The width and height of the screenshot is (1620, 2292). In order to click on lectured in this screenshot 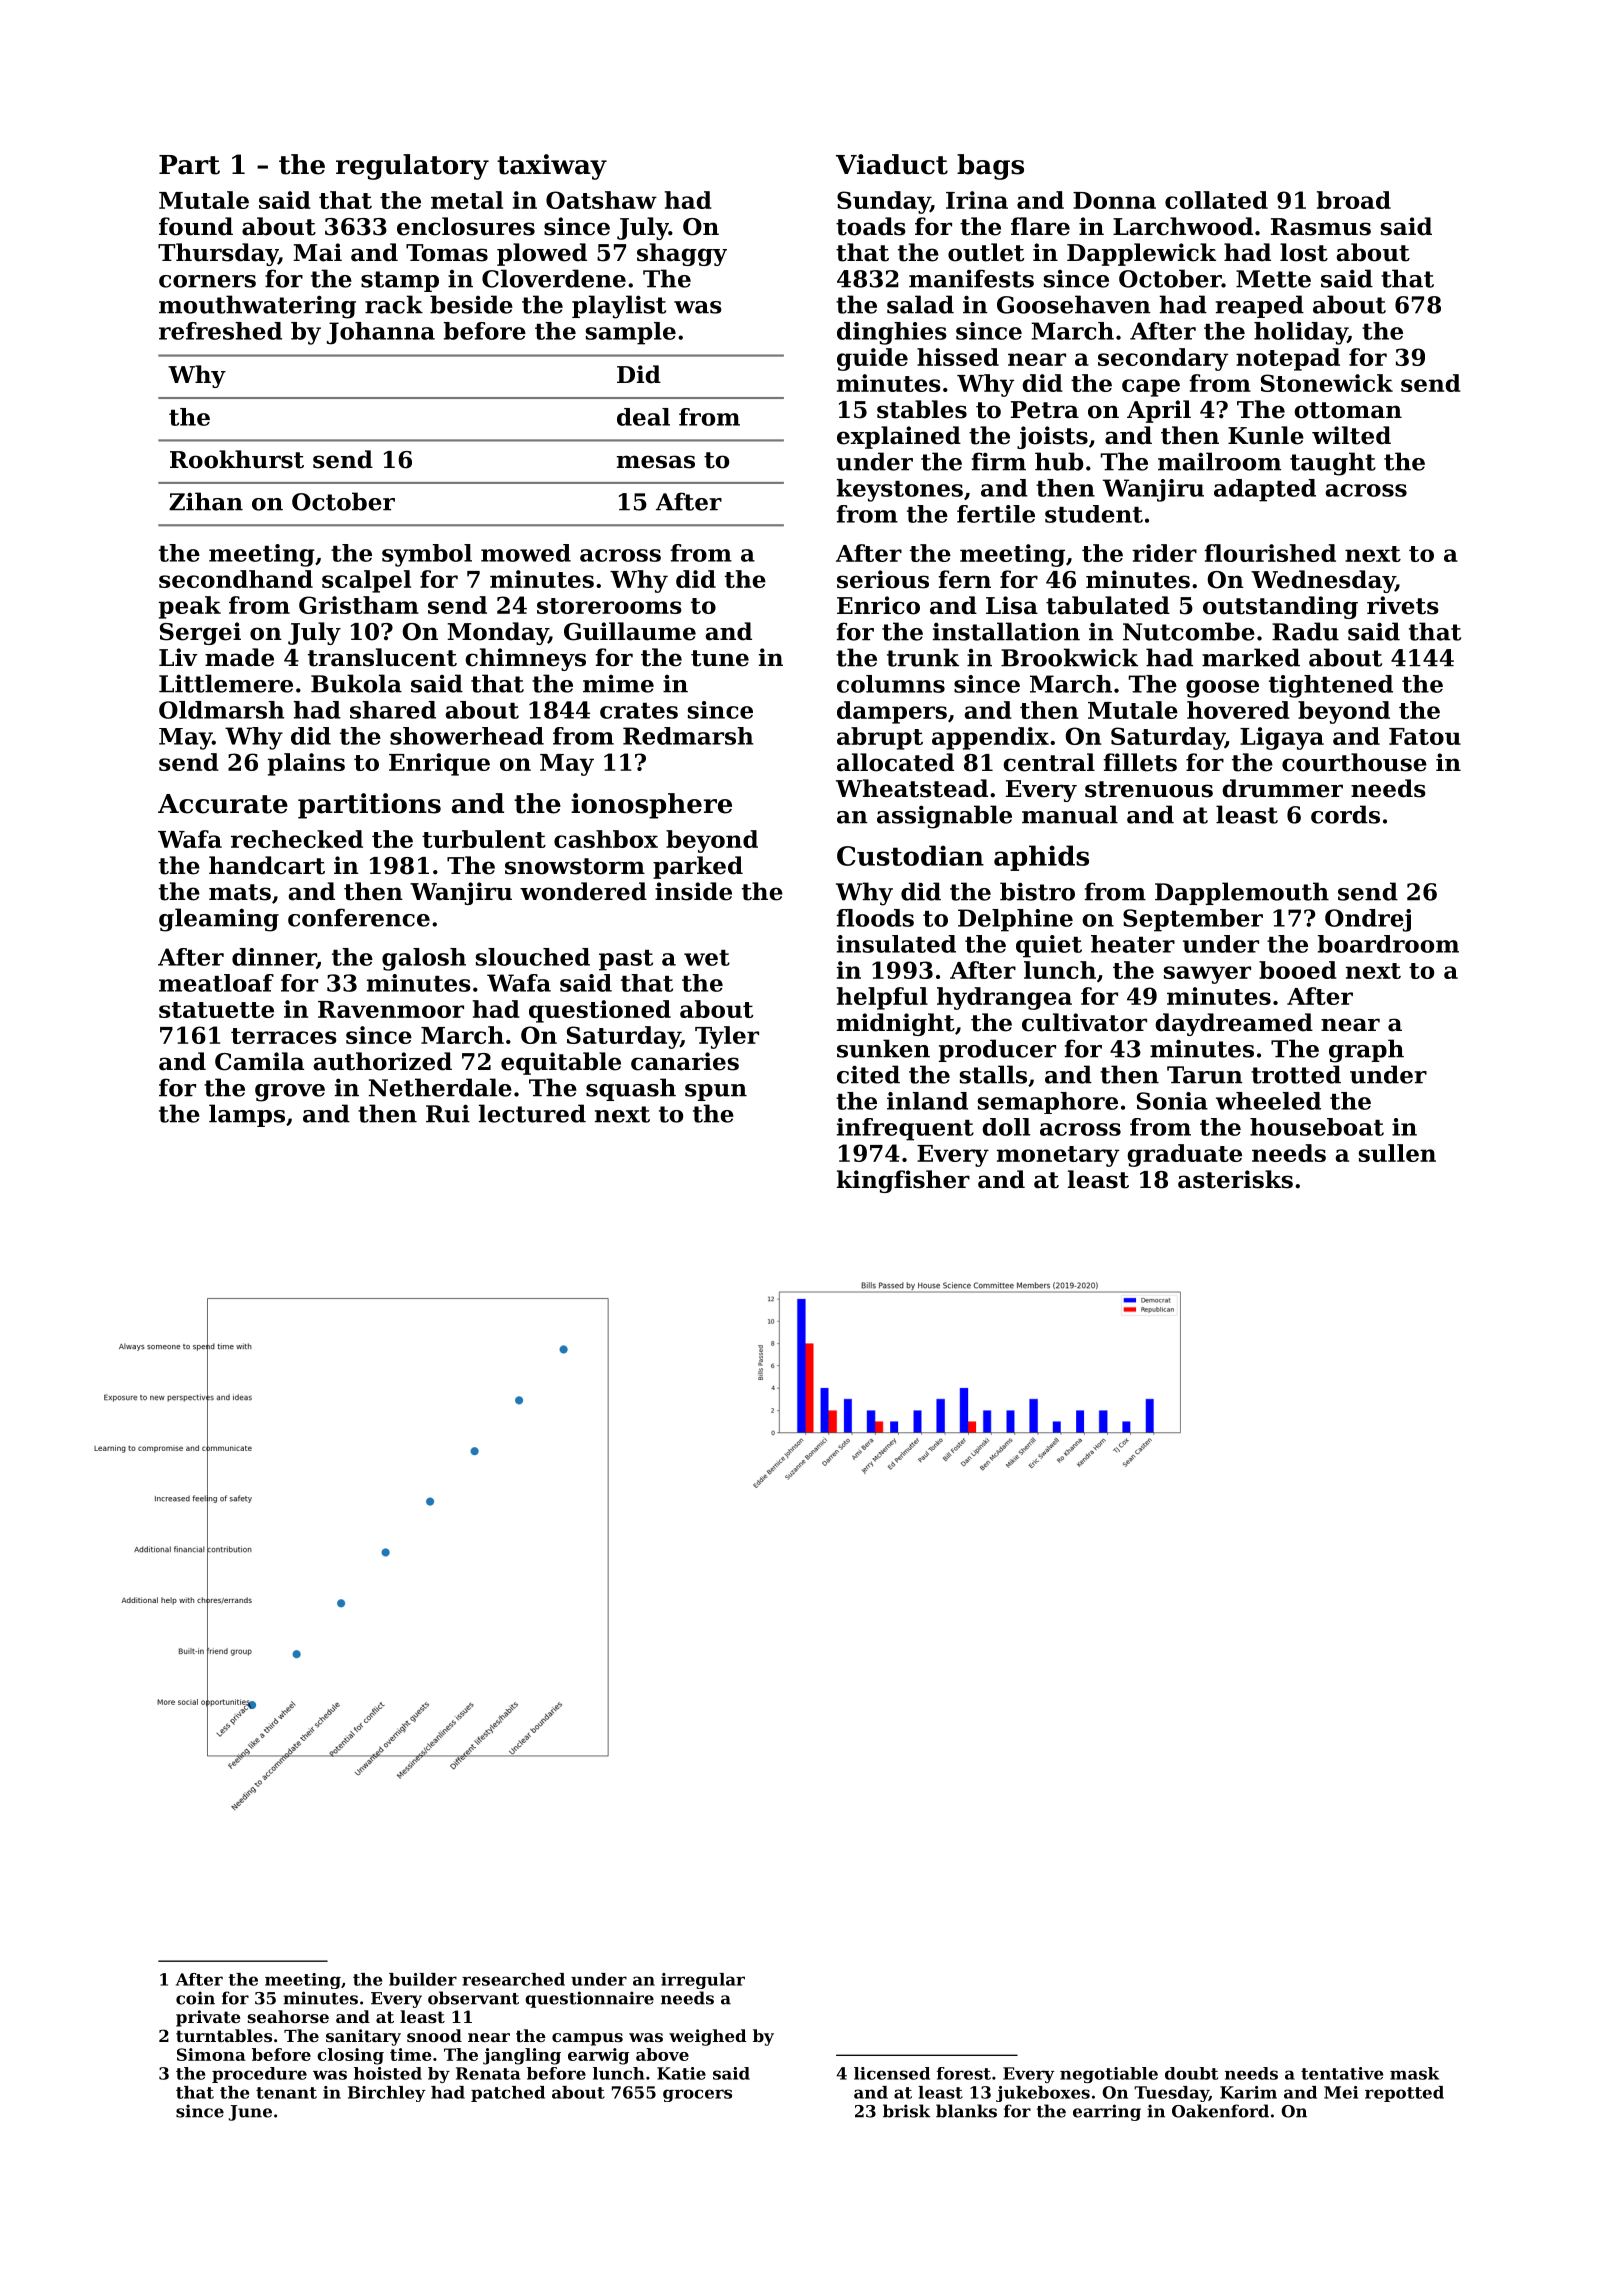, I will do `click(532, 1113)`.
